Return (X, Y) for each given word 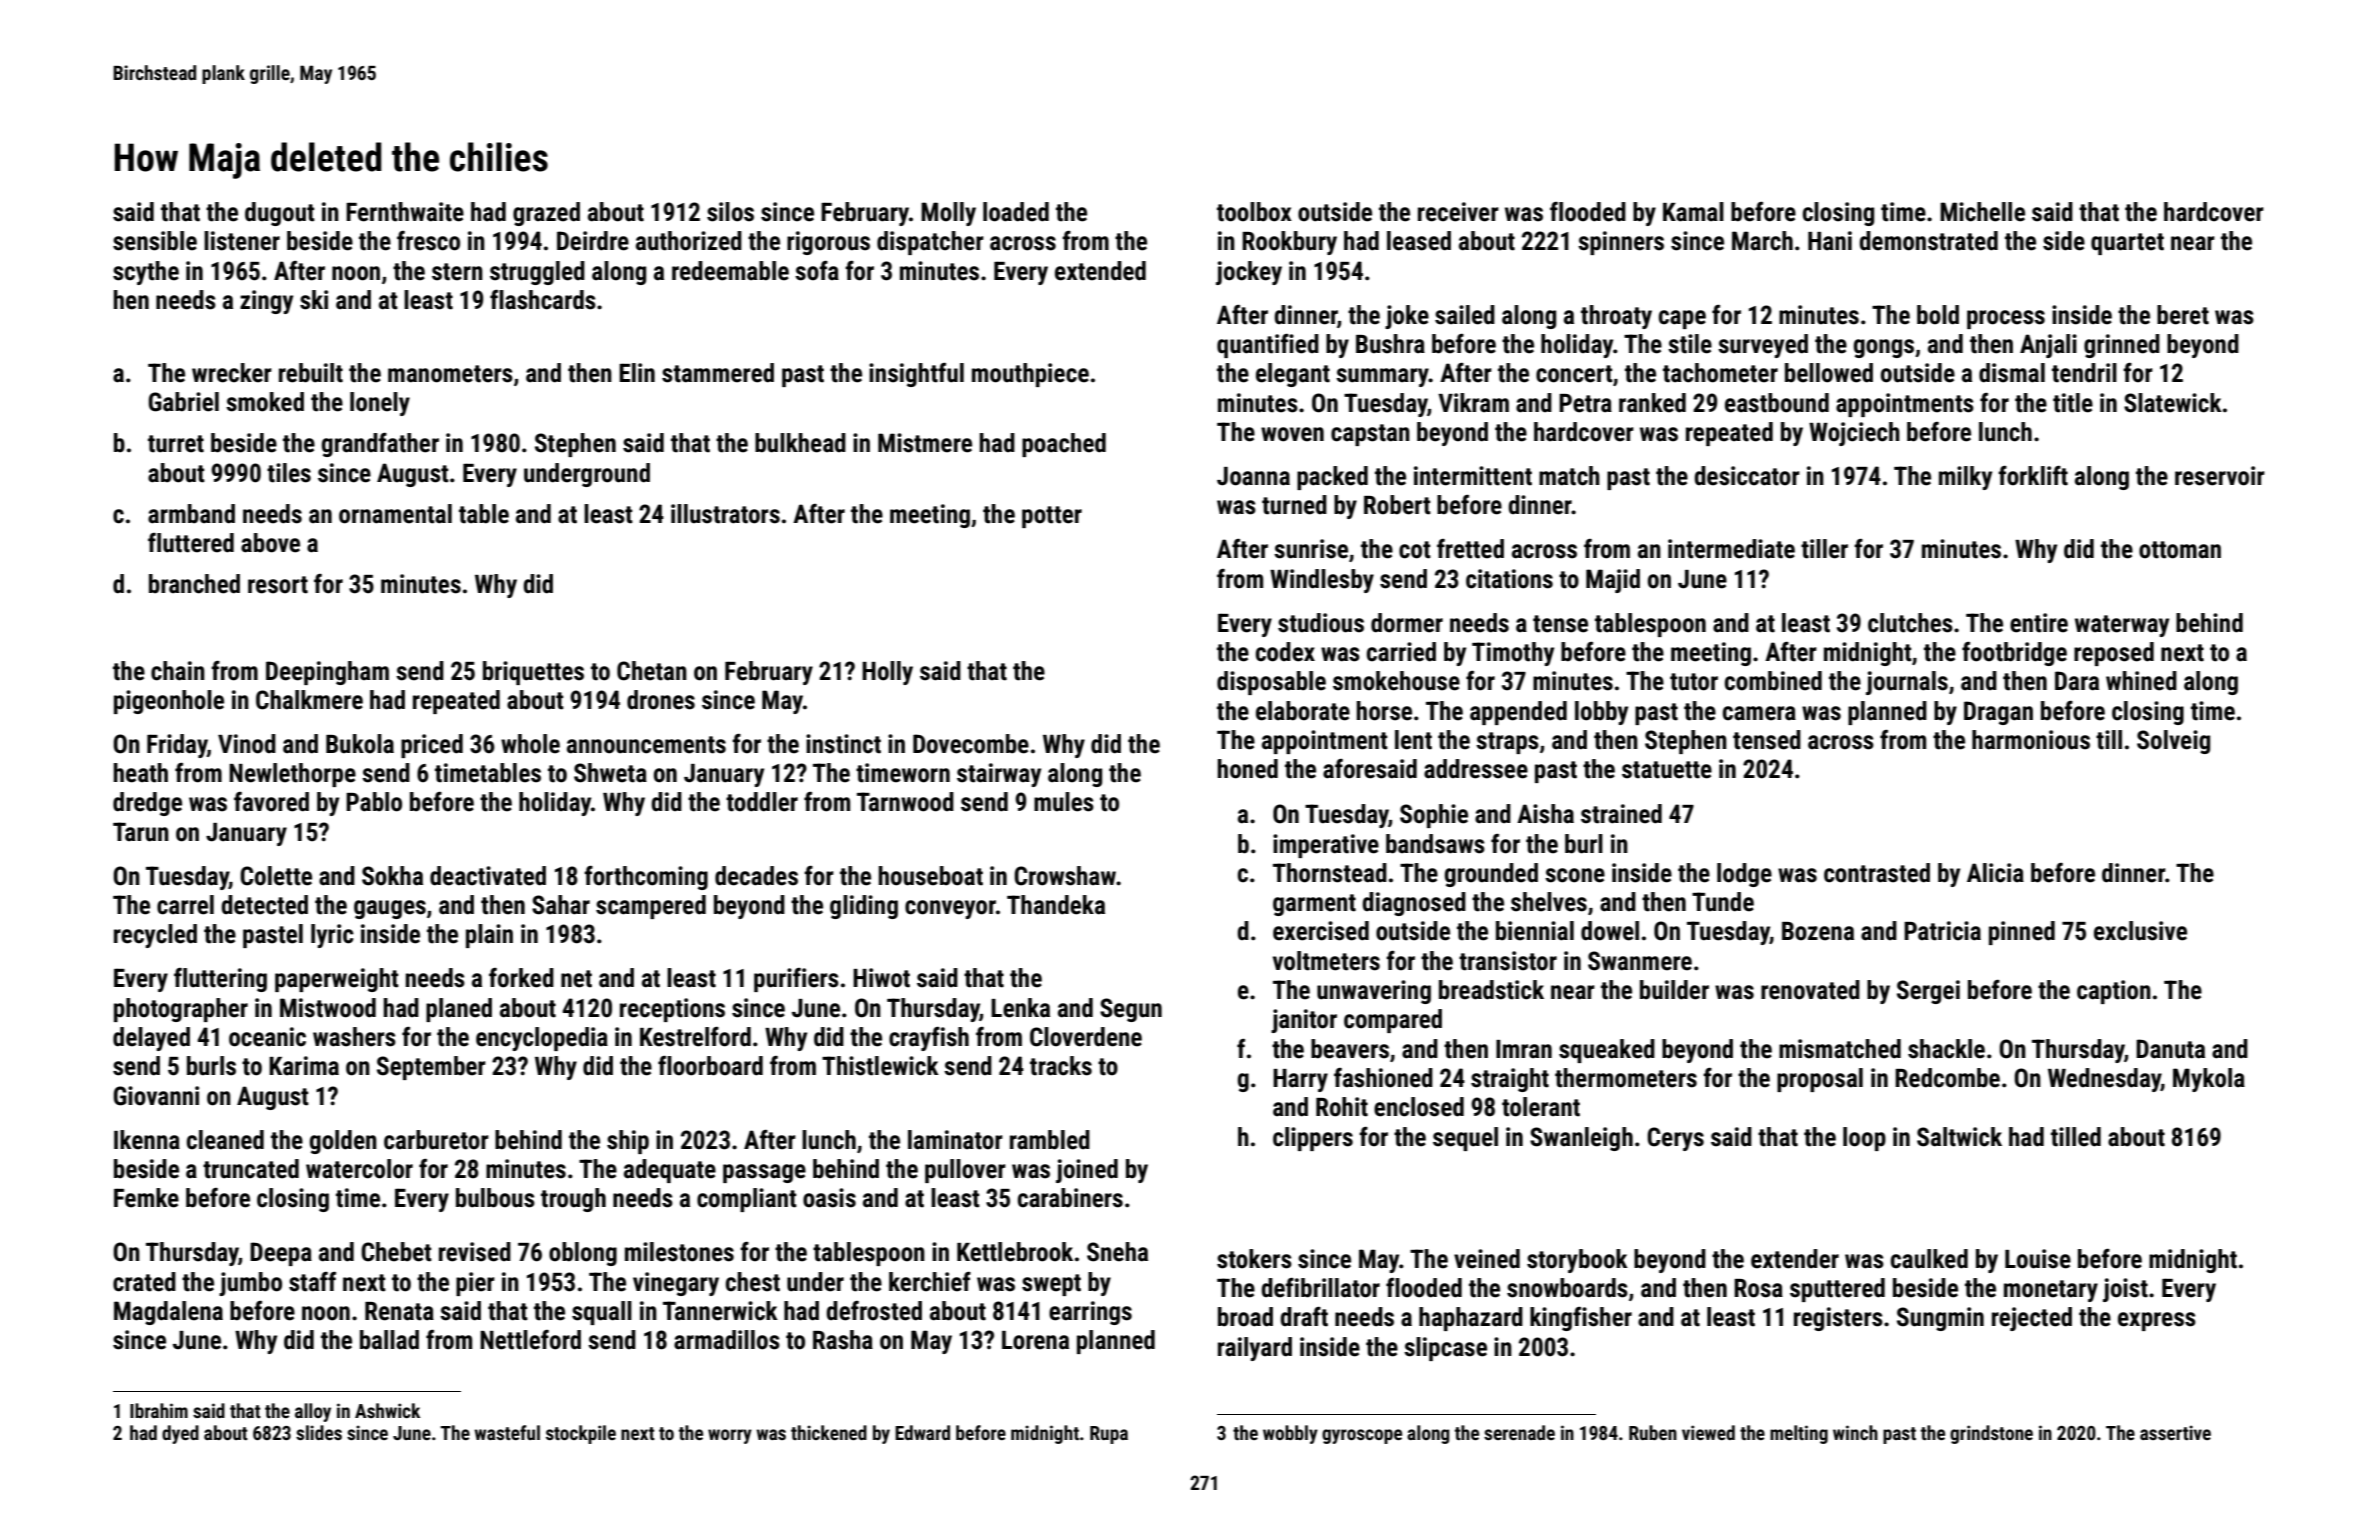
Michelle (1982, 212)
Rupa (1109, 1435)
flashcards (543, 299)
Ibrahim (159, 1410)
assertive (2175, 1432)
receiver (1458, 212)
